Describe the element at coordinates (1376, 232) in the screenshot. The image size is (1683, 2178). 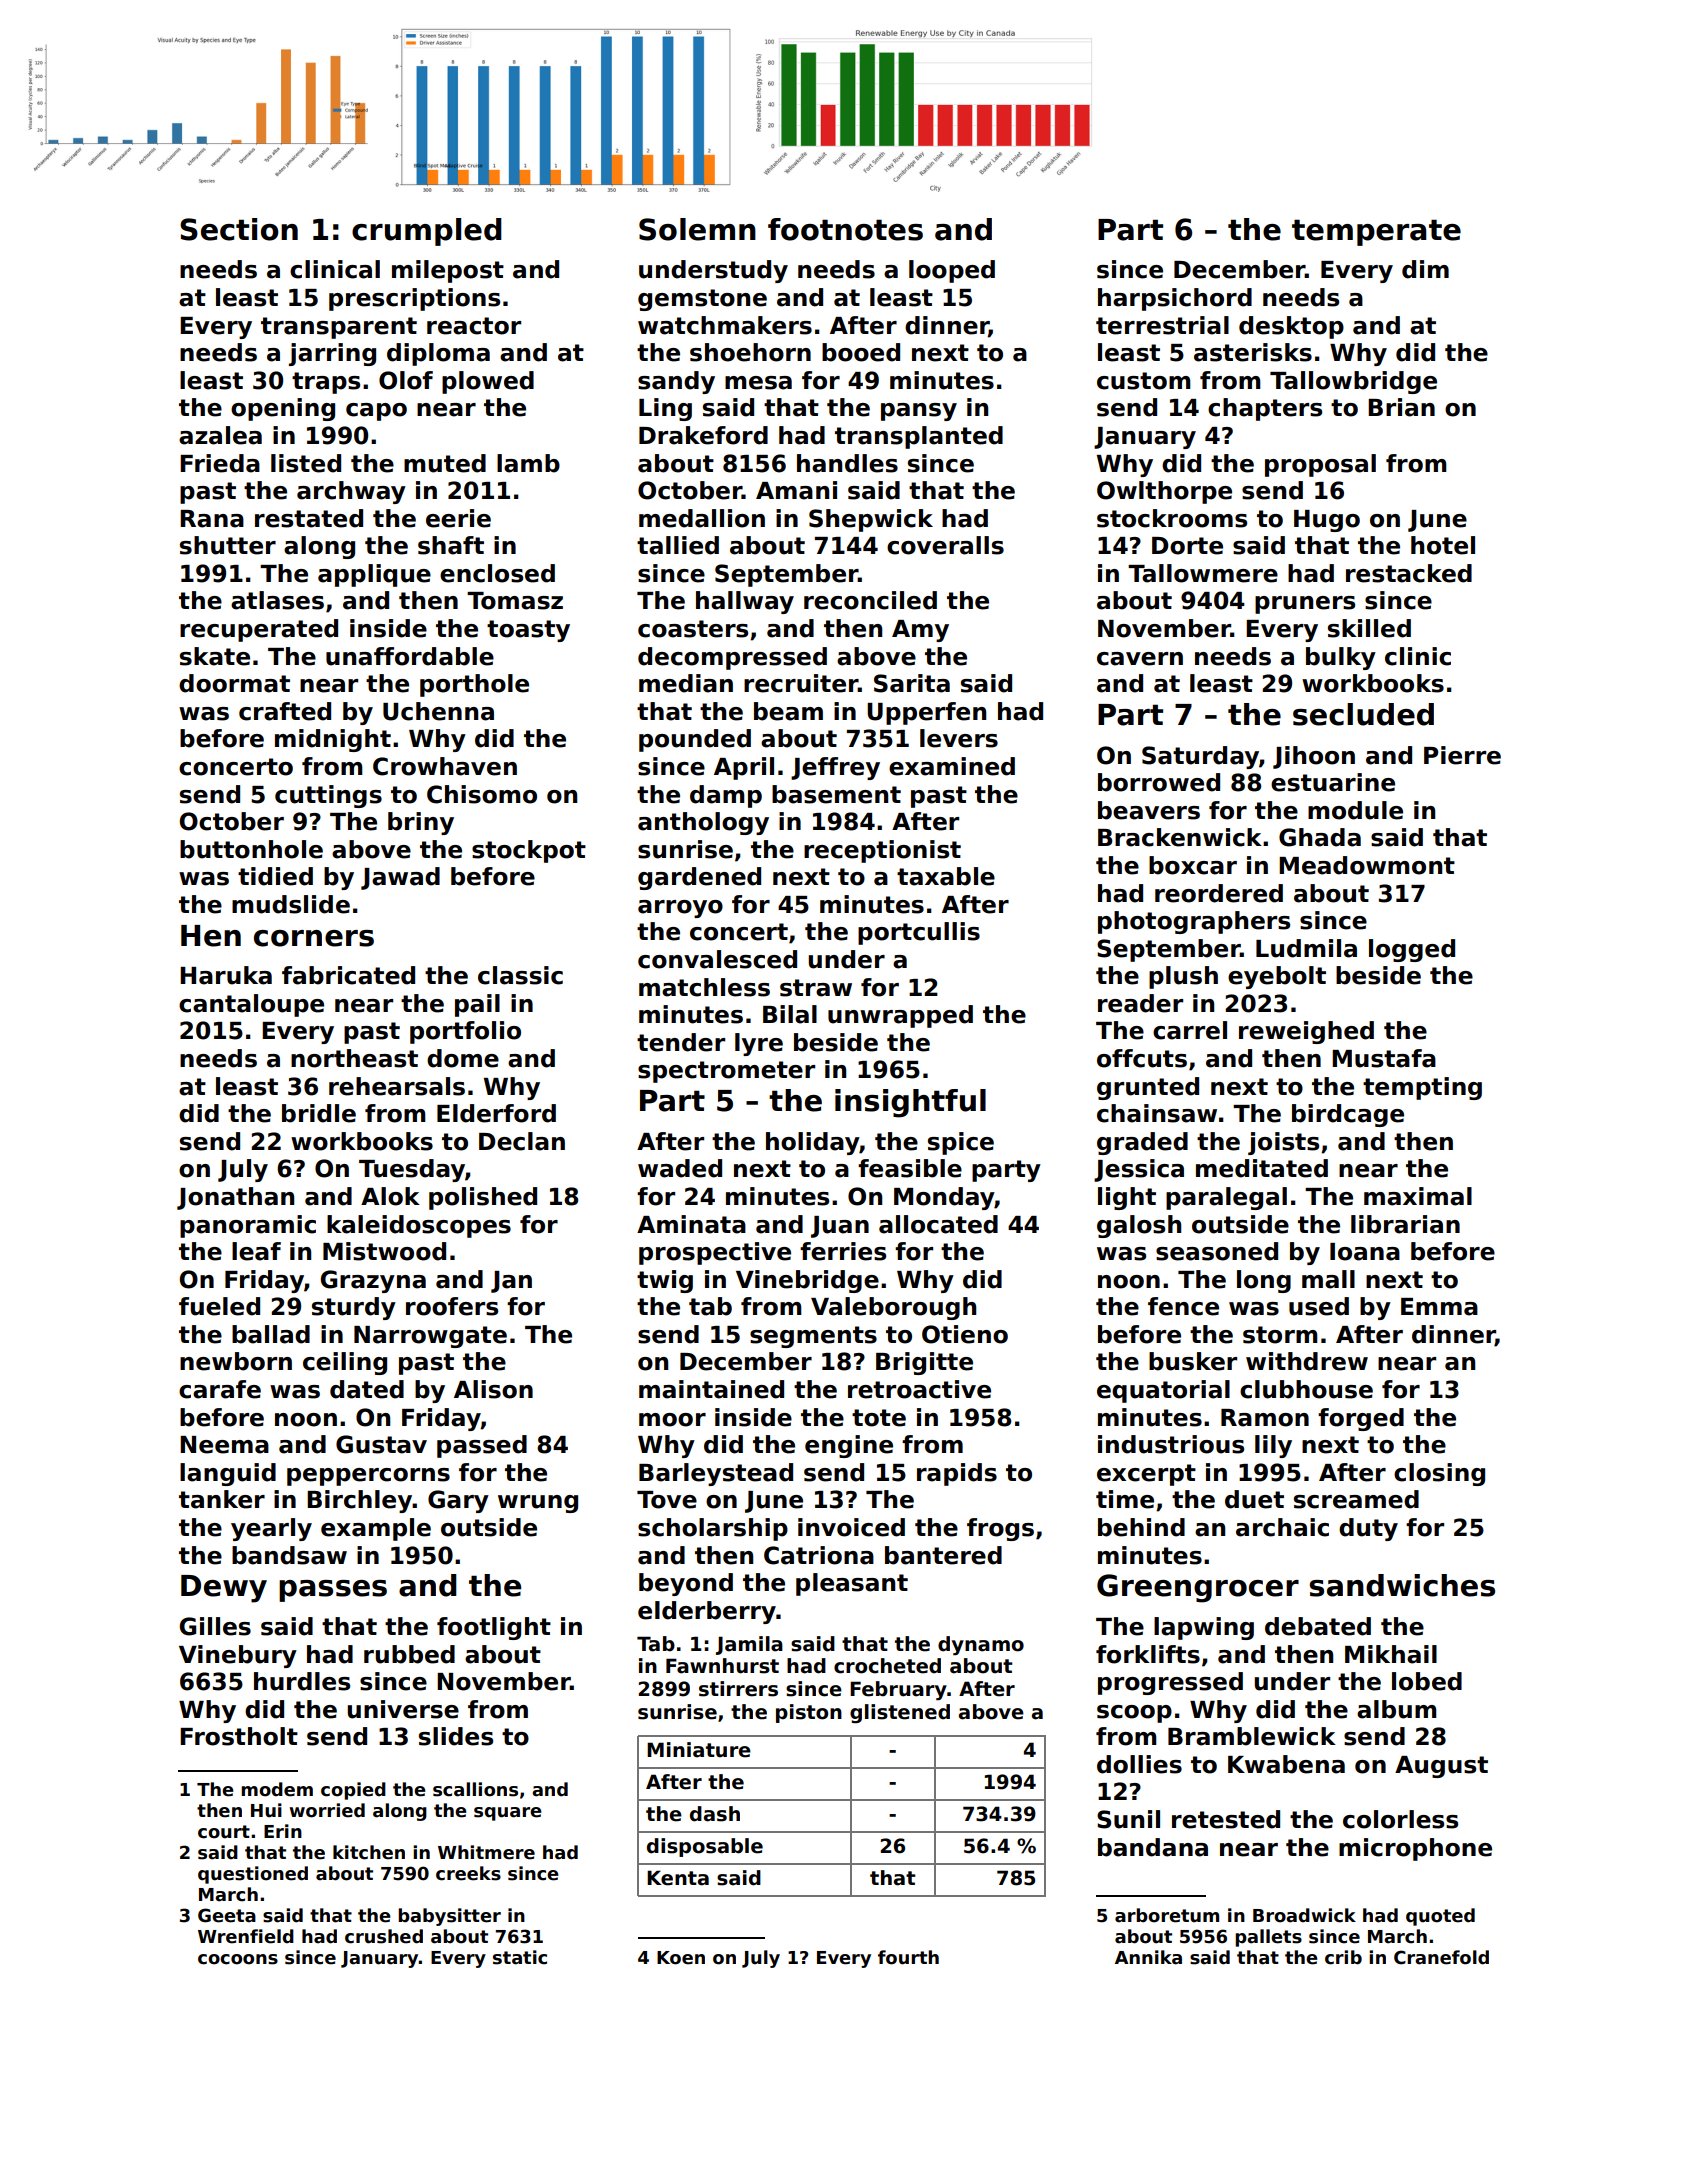
I see `temperate` at that location.
